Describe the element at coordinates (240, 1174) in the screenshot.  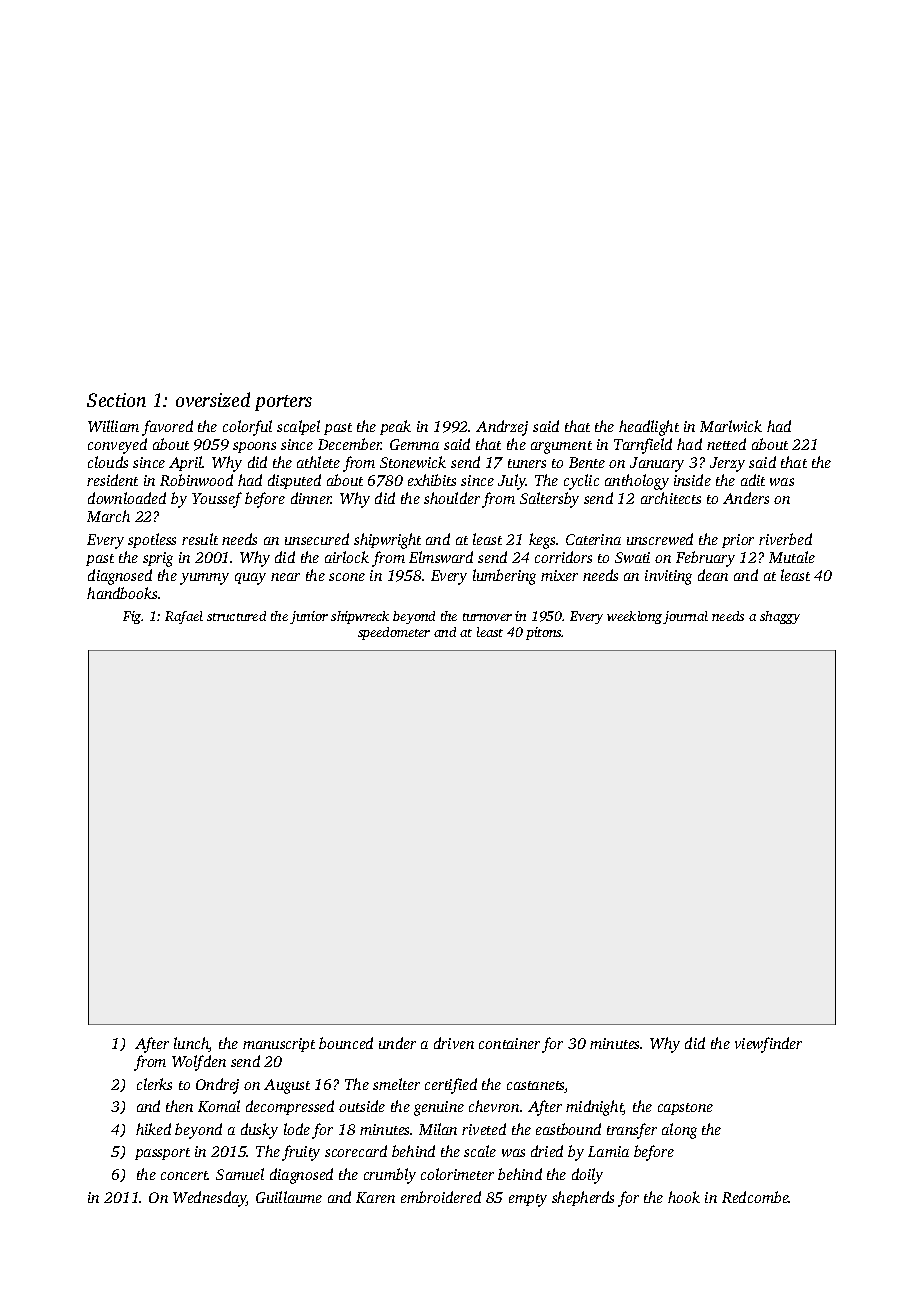
I see `Samuel` at that location.
